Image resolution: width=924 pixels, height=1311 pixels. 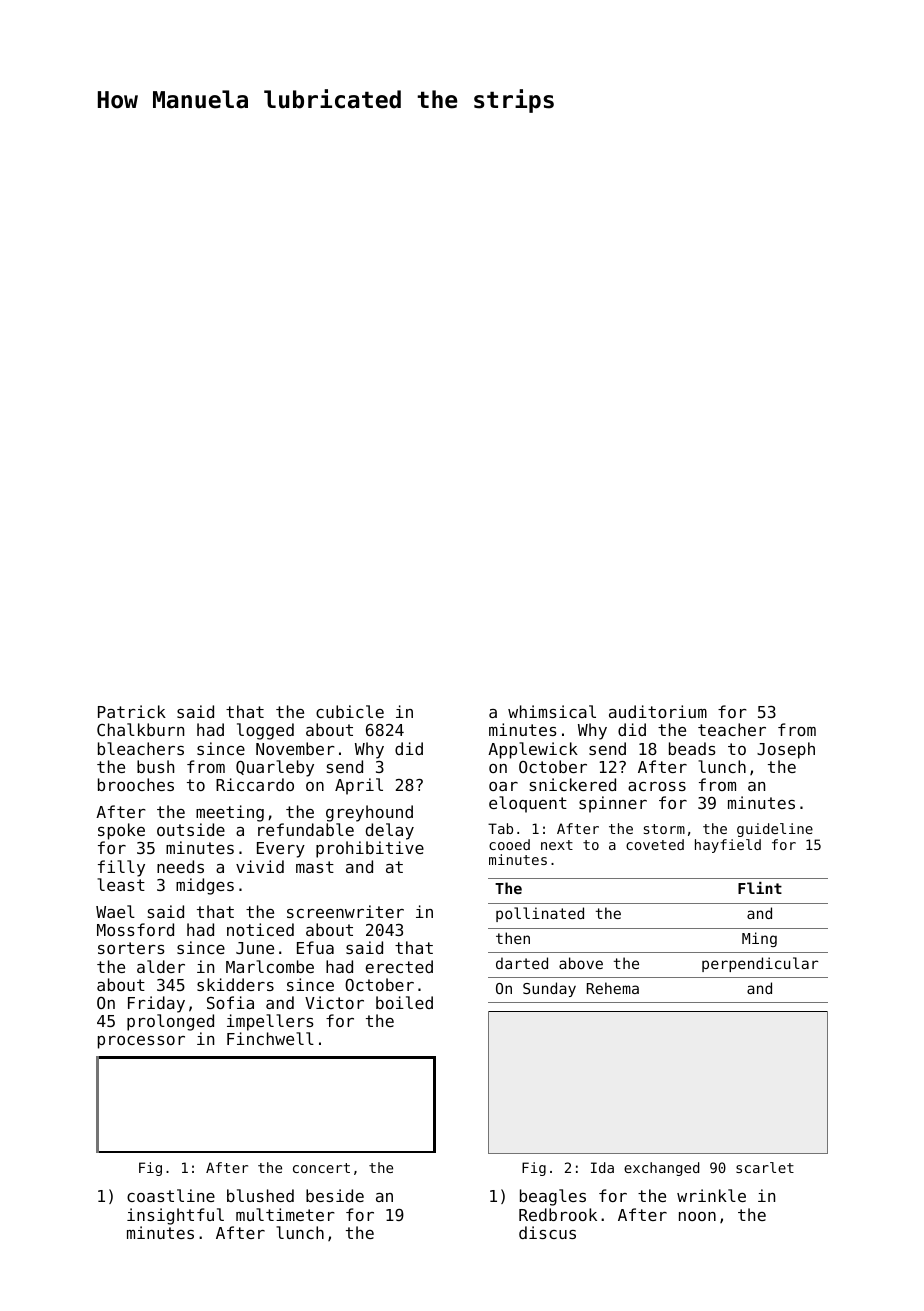 I want to click on cubicle, so click(x=350, y=711).
